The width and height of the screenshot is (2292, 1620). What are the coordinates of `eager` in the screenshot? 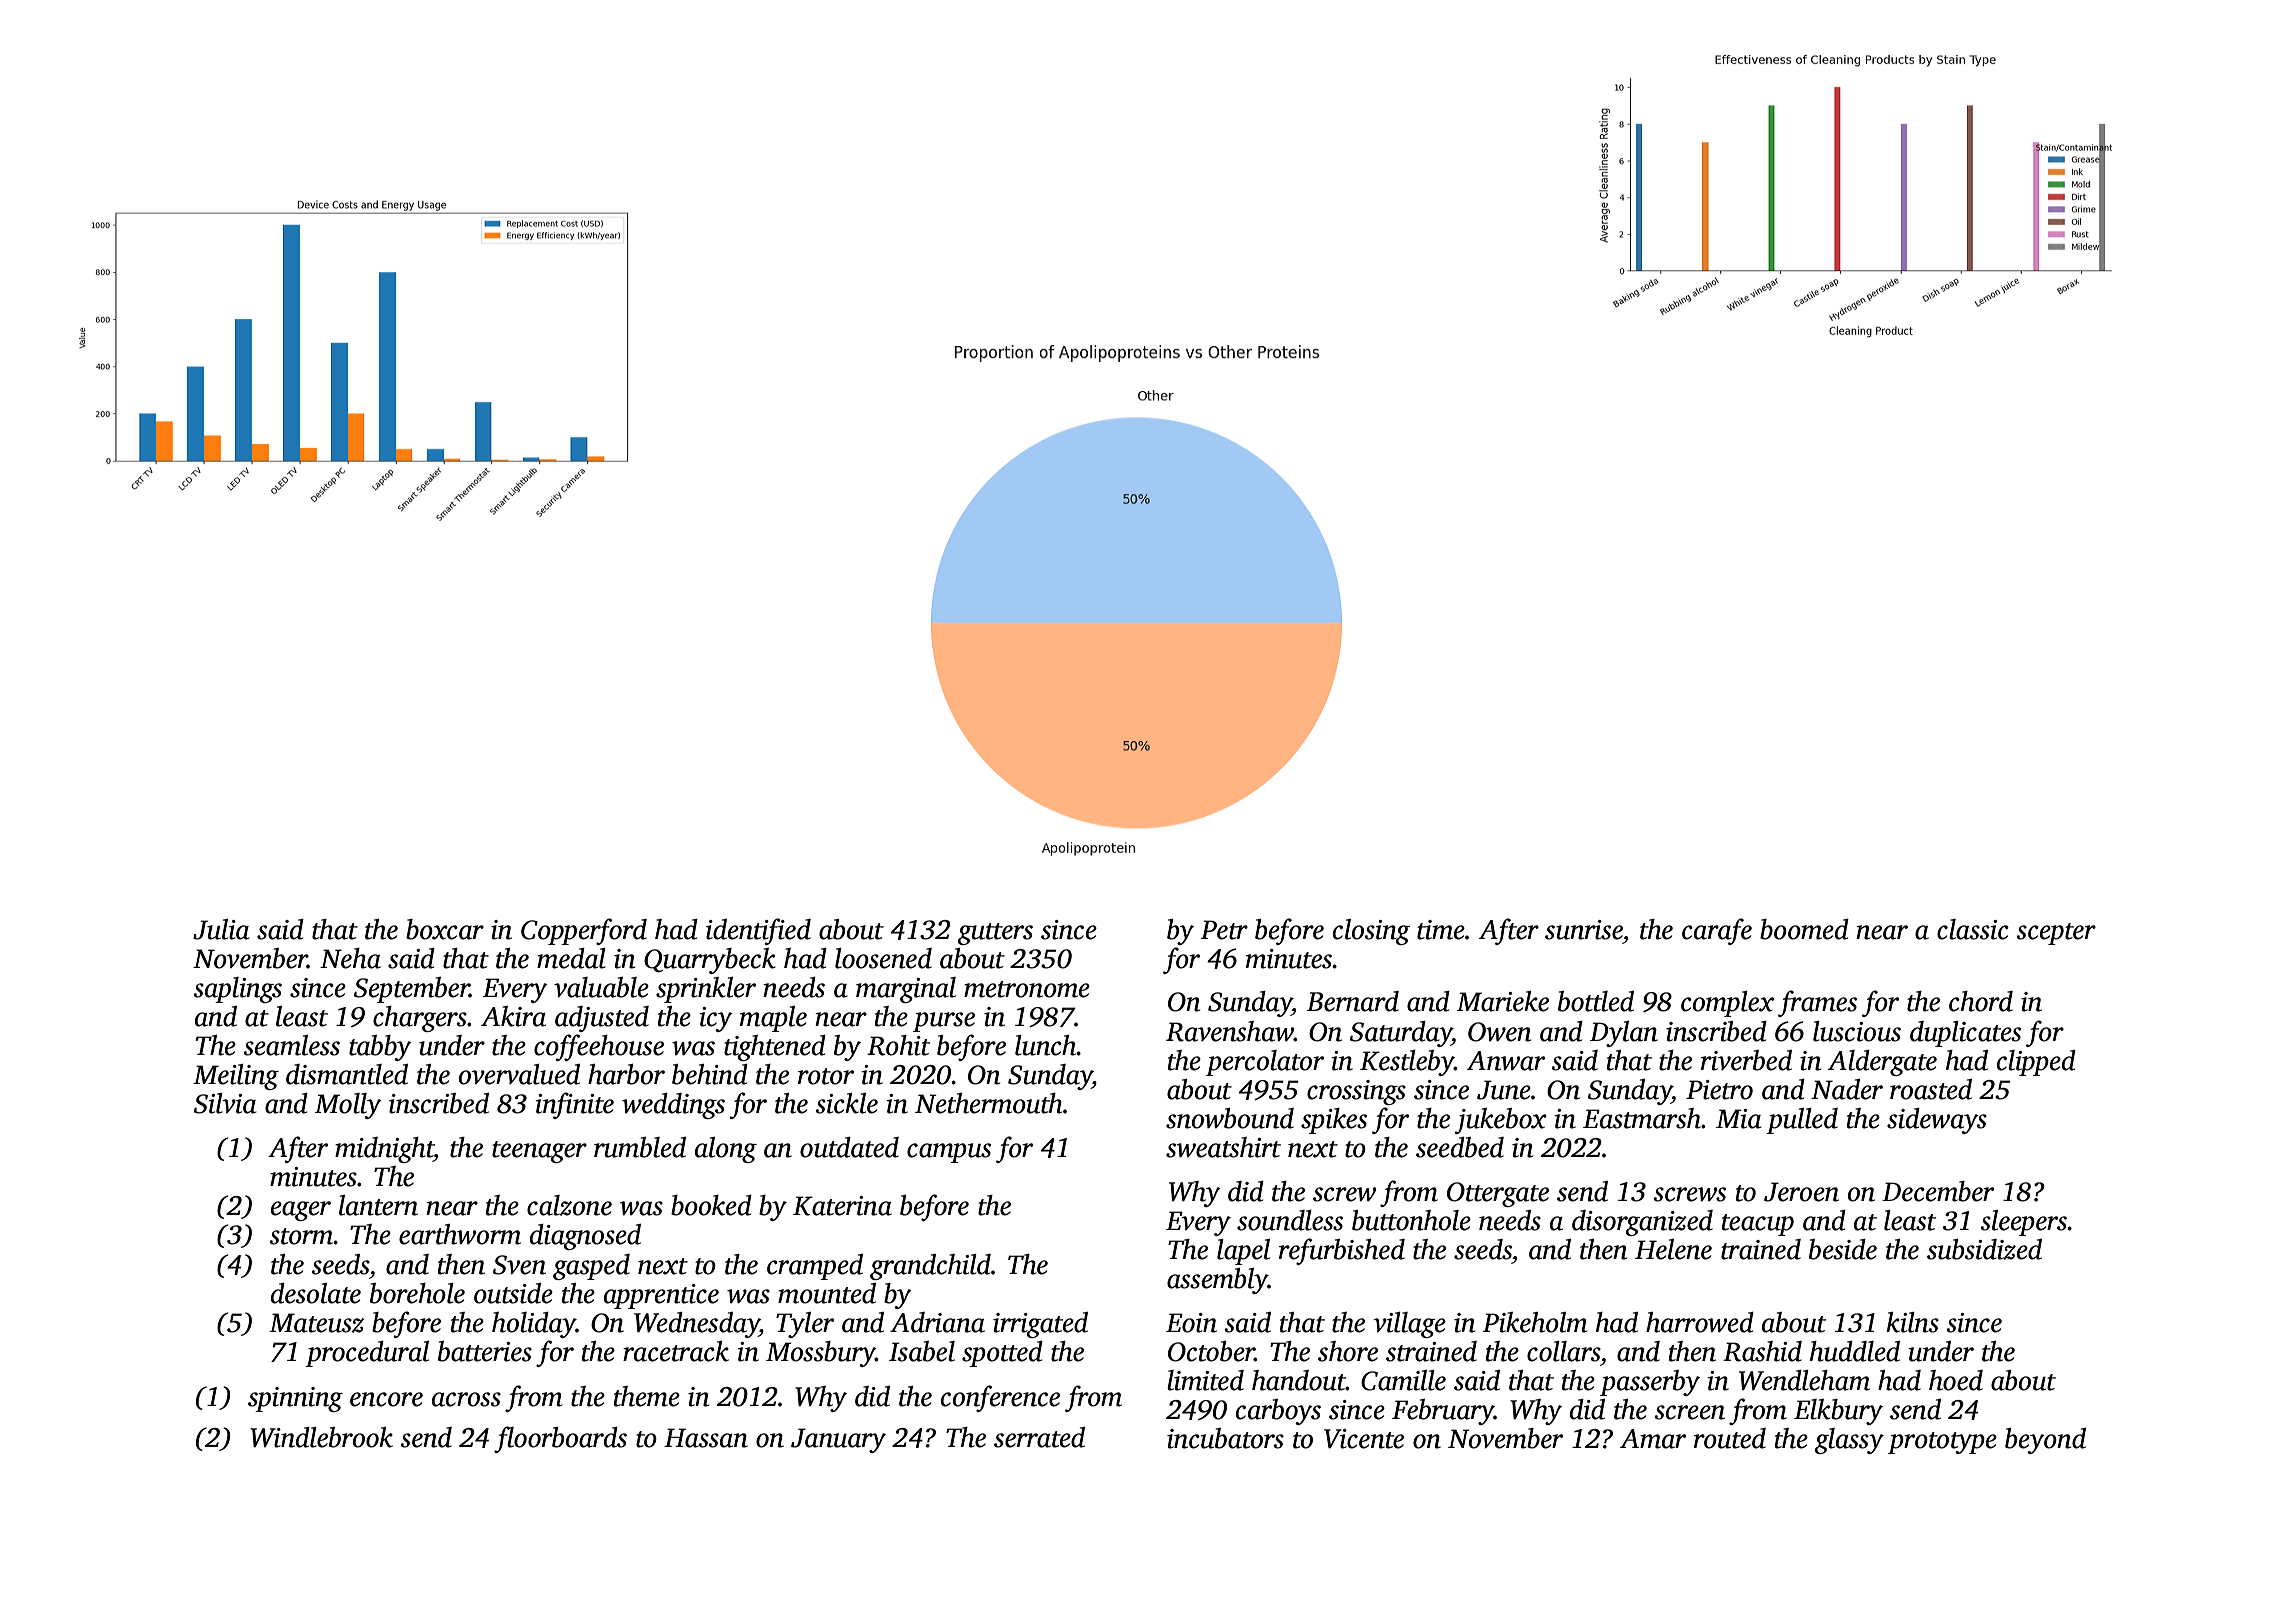 It's located at (301, 1211).
